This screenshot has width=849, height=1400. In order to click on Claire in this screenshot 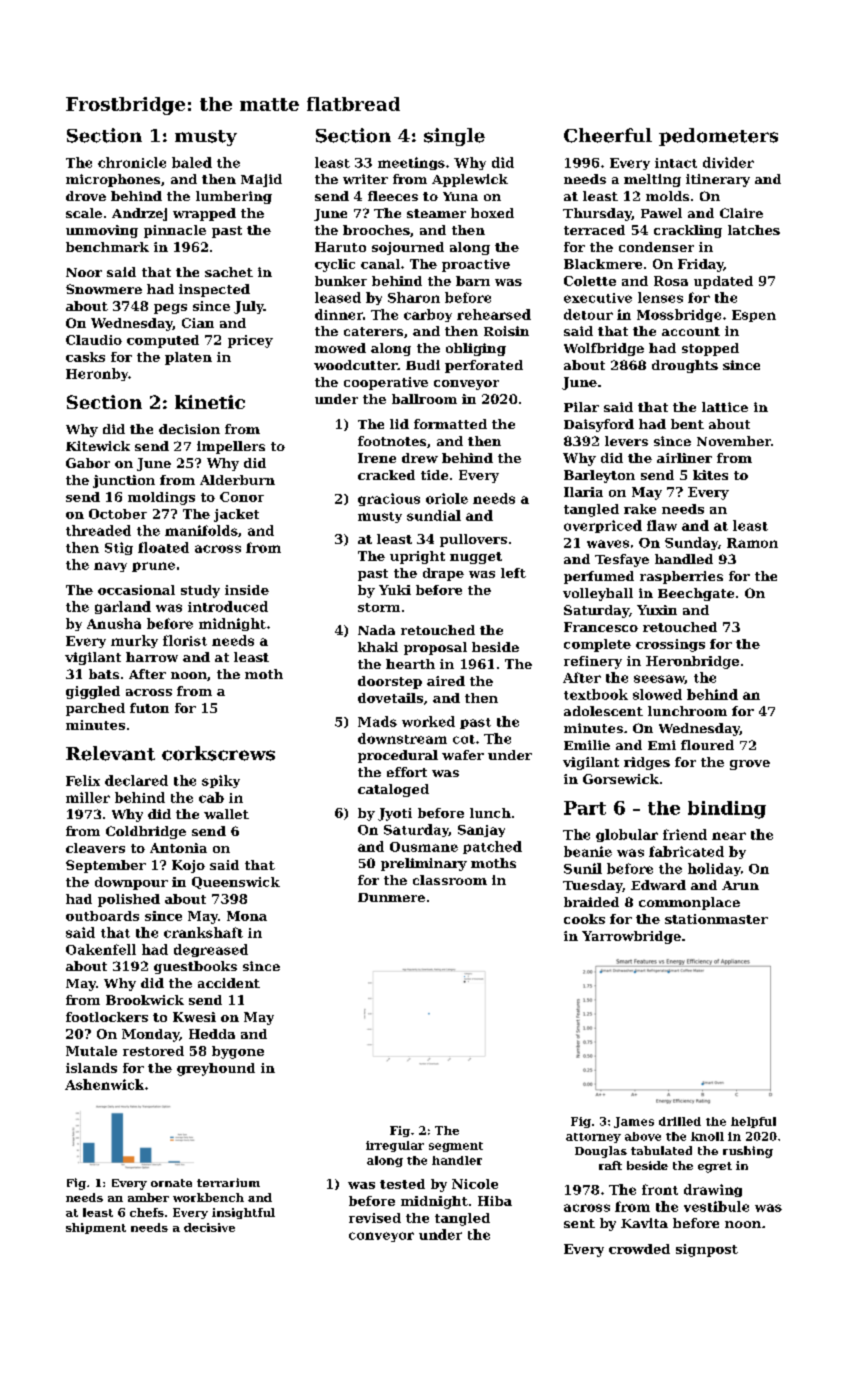, I will do `click(741, 213)`.
